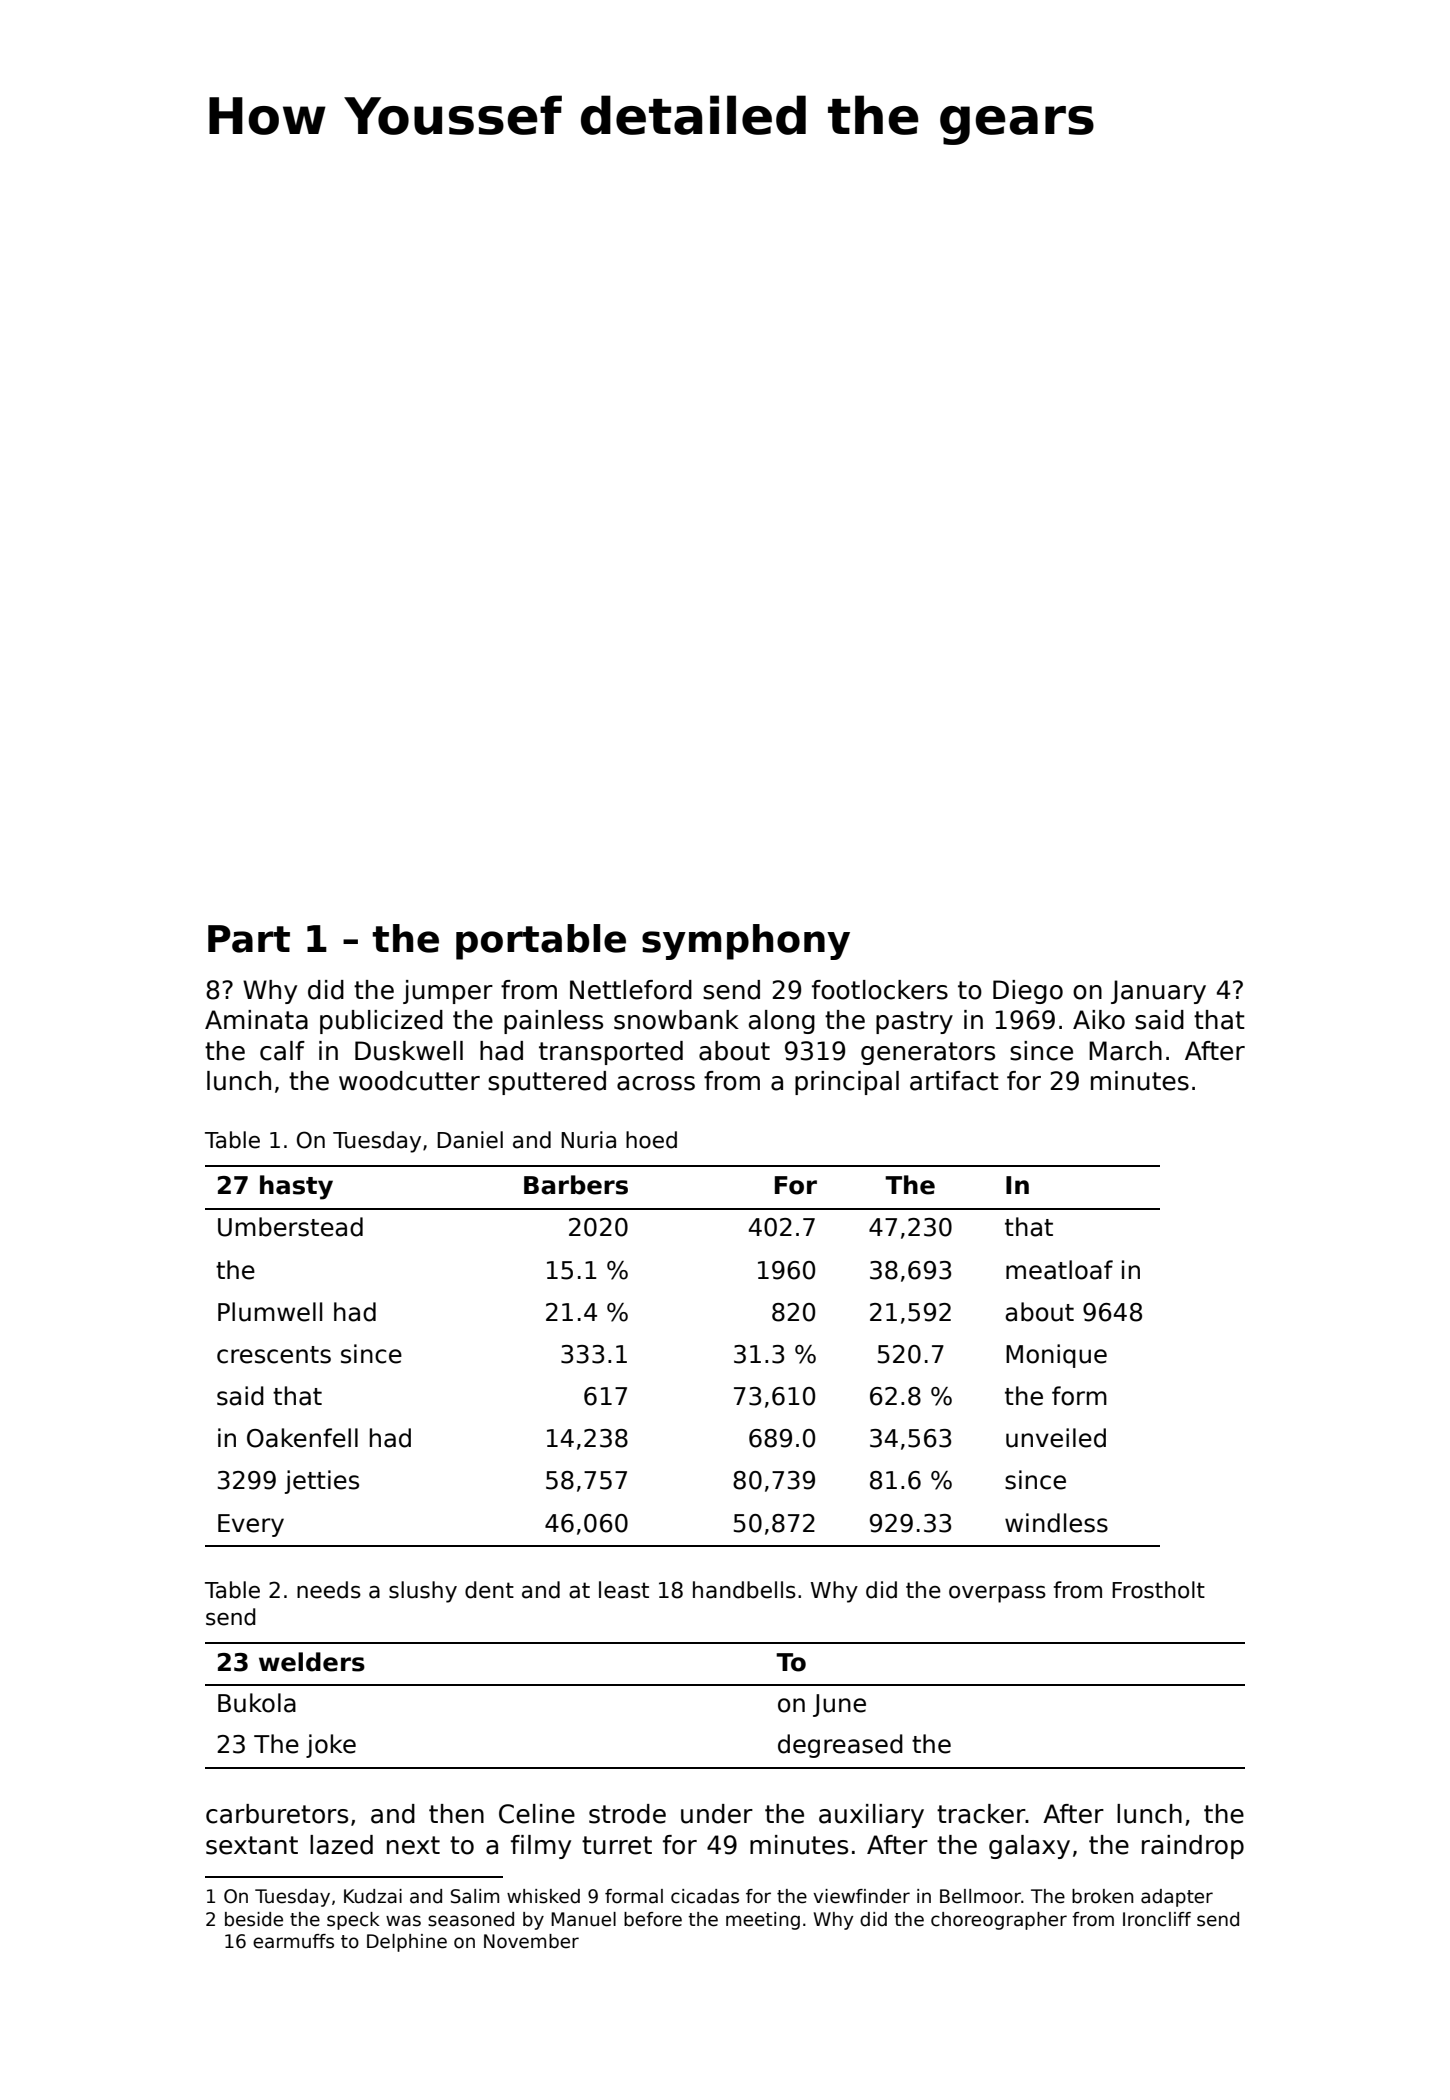 This screenshot has height=2100, width=1450. I want to click on Part, so click(249, 939).
